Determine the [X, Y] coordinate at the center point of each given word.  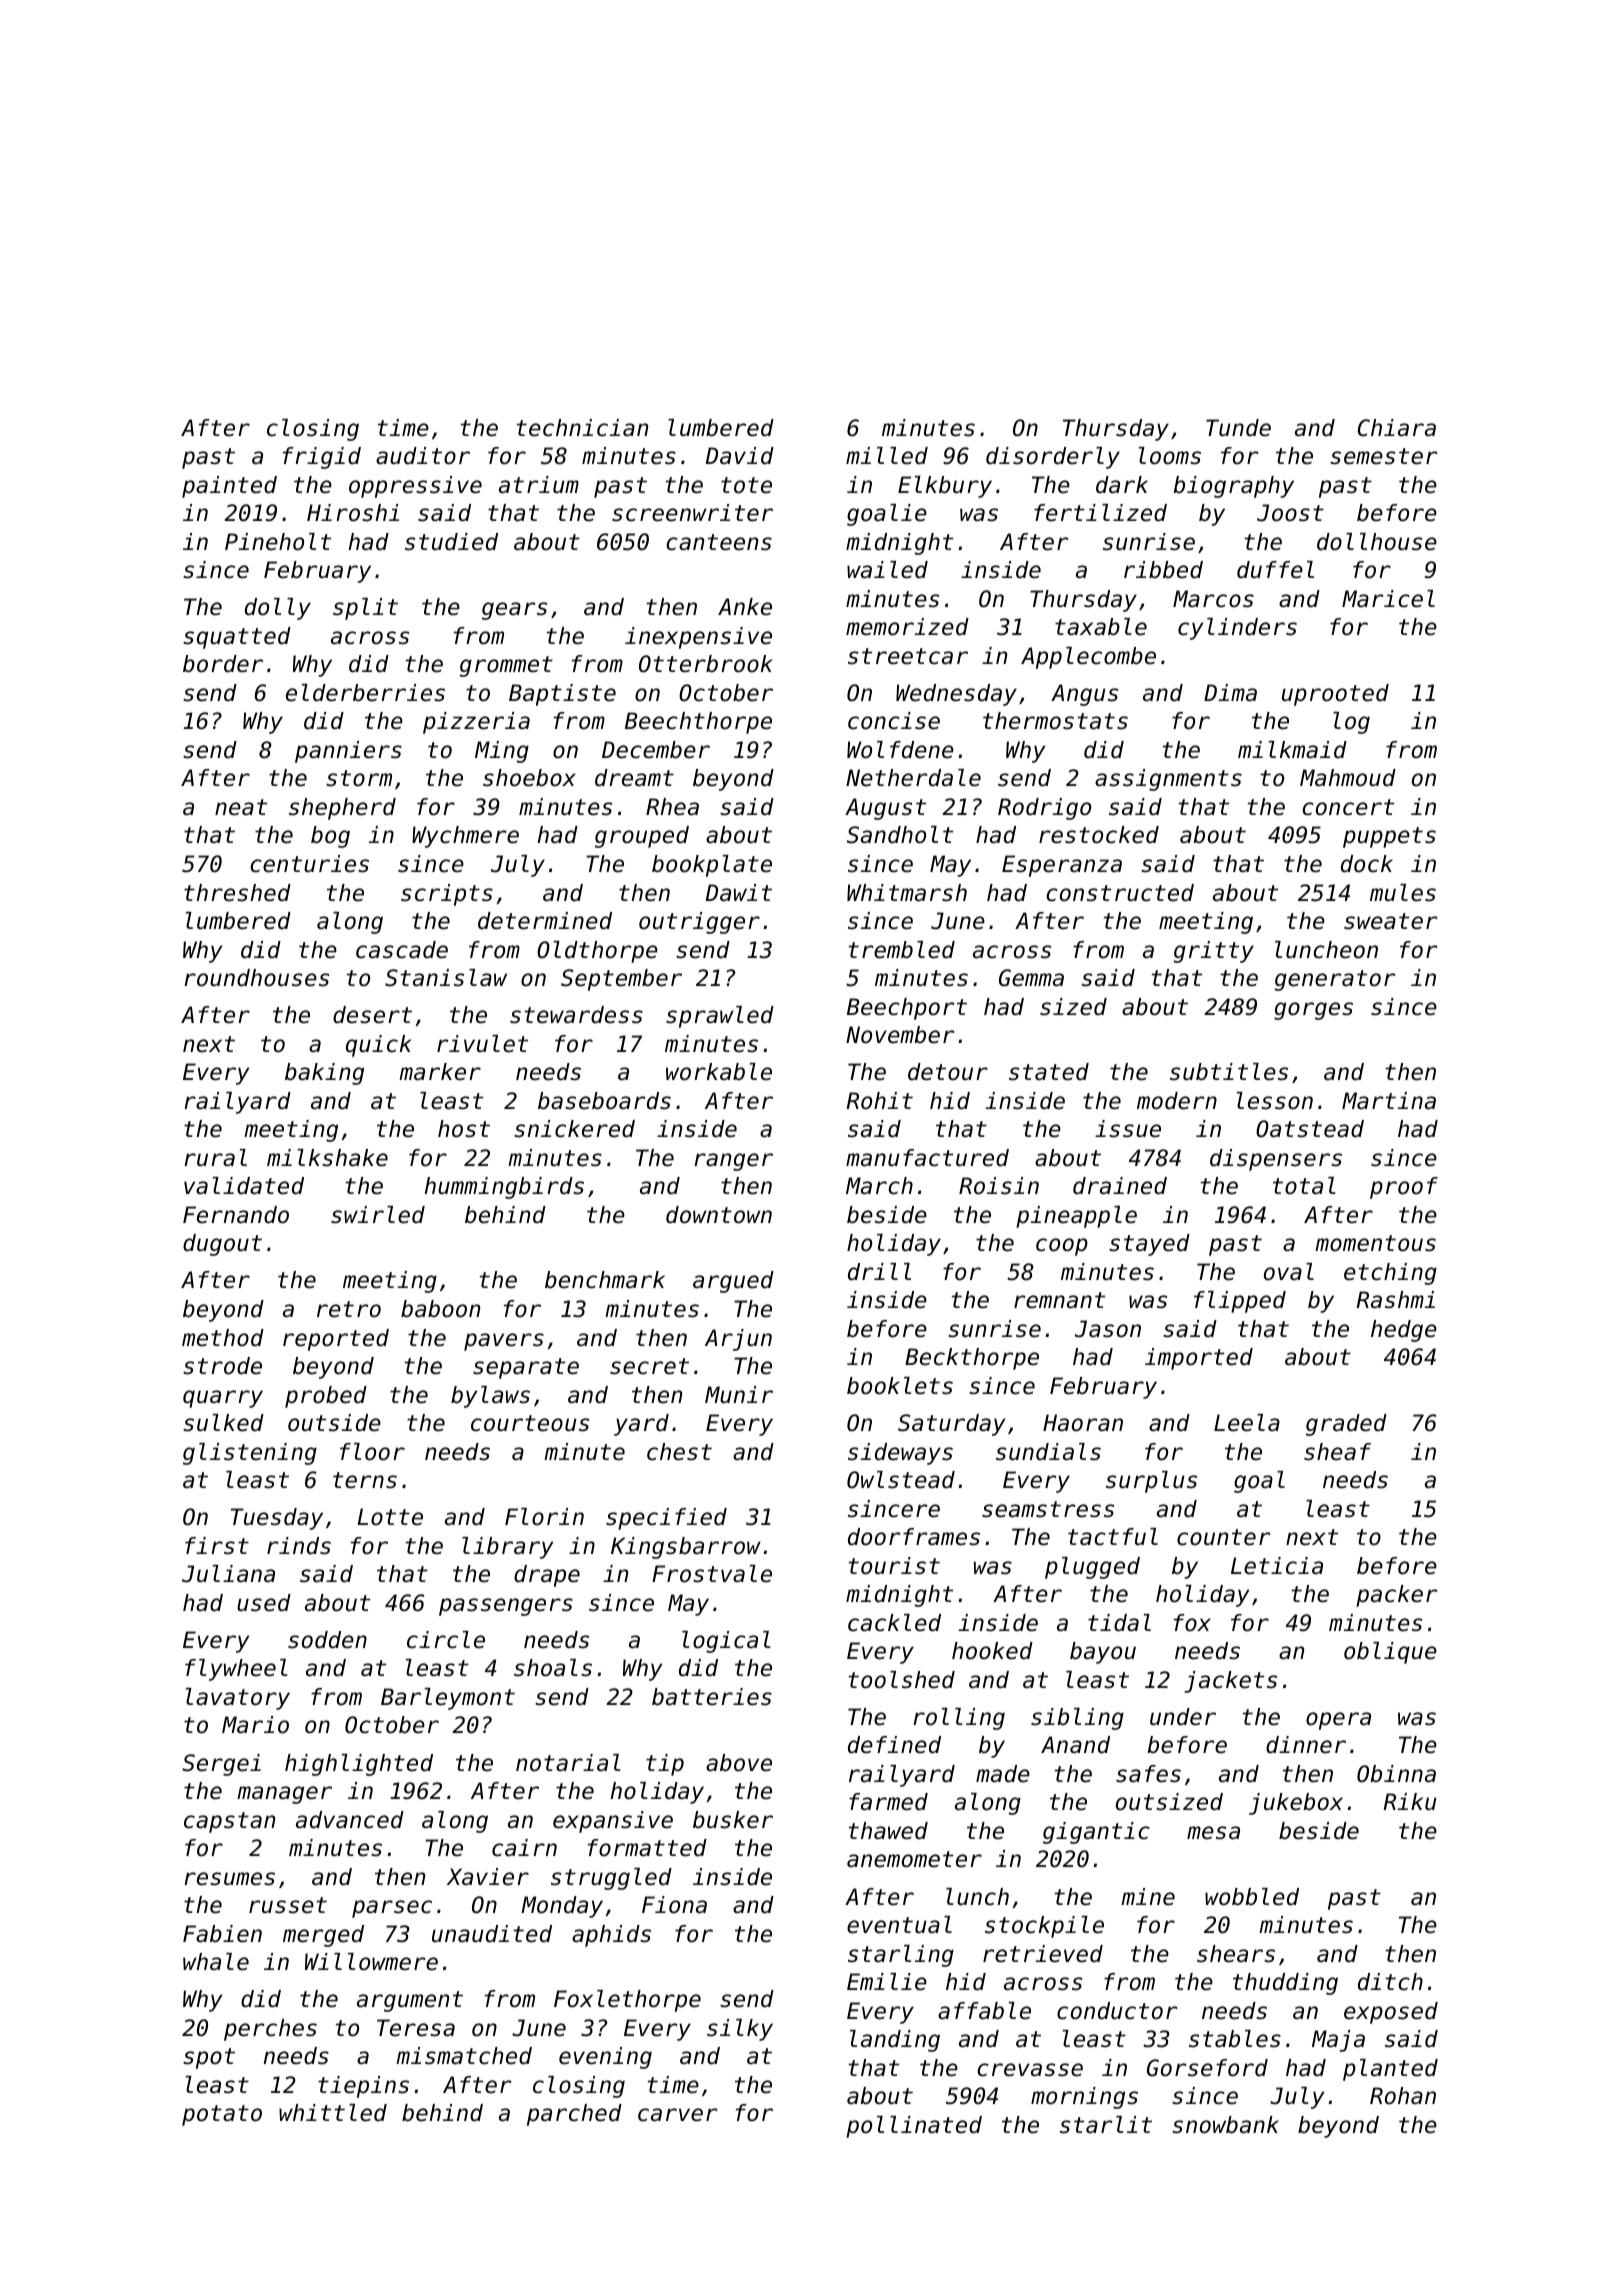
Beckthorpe [972, 1359]
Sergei [221, 1765]
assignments [1168, 780]
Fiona [674, 1905]
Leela [1247, 1423]
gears [514, 611]
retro [349, 1309]
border [223, 664]
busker [733, 1820]
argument [410, 2001]
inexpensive [698, 638]
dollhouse [1377, 542]
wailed [887, 570]
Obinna [1396, 1774]
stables [1235, 2039]
